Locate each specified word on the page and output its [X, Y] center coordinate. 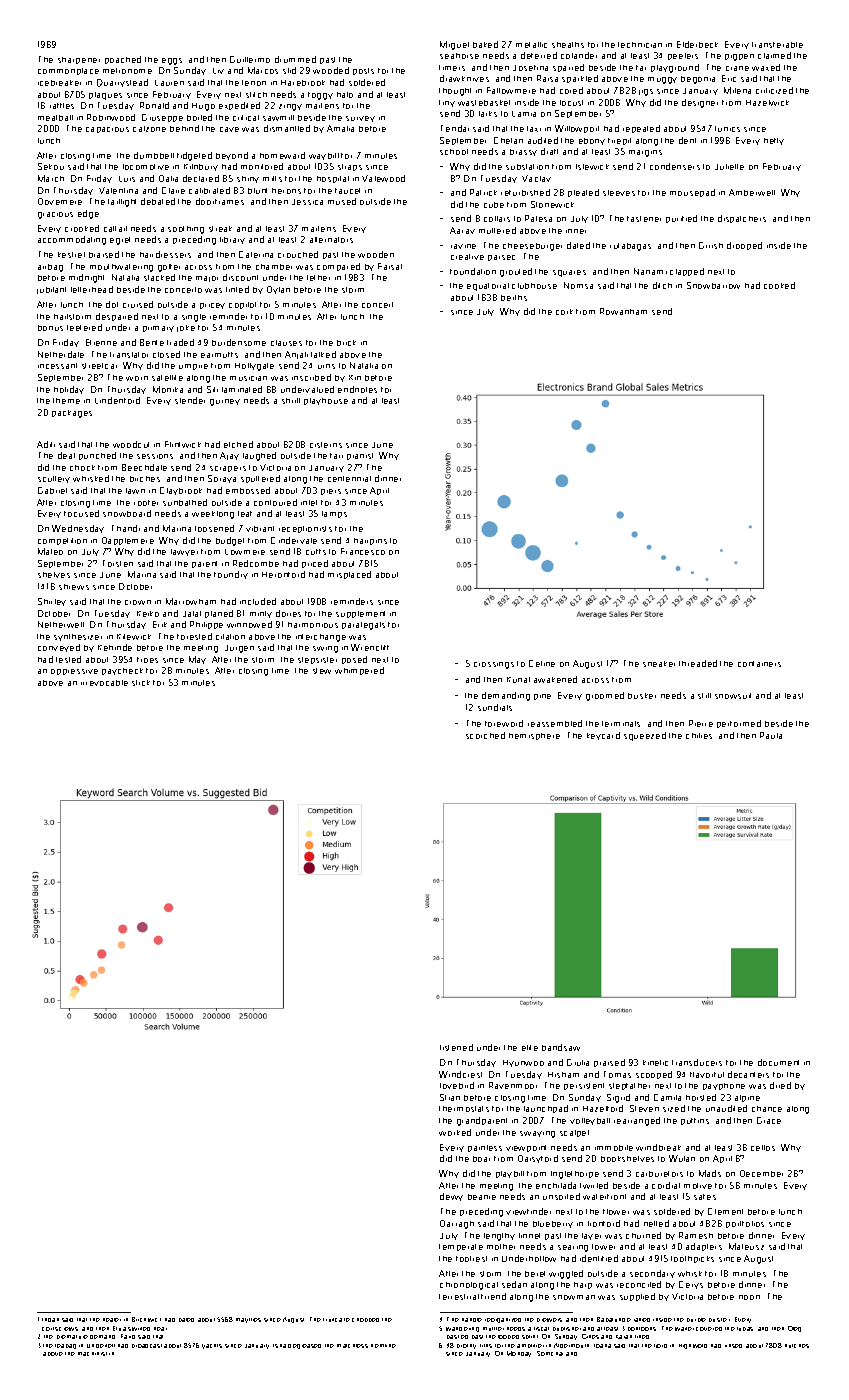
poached [123, 60]
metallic [531, 45]
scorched [485, 735]
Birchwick [146, 1319]
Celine [542, 663]
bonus [50, 328]
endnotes [357, 389]
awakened [555, 679]
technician [640, 45]
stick [141, 683]
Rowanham [623, 311]
